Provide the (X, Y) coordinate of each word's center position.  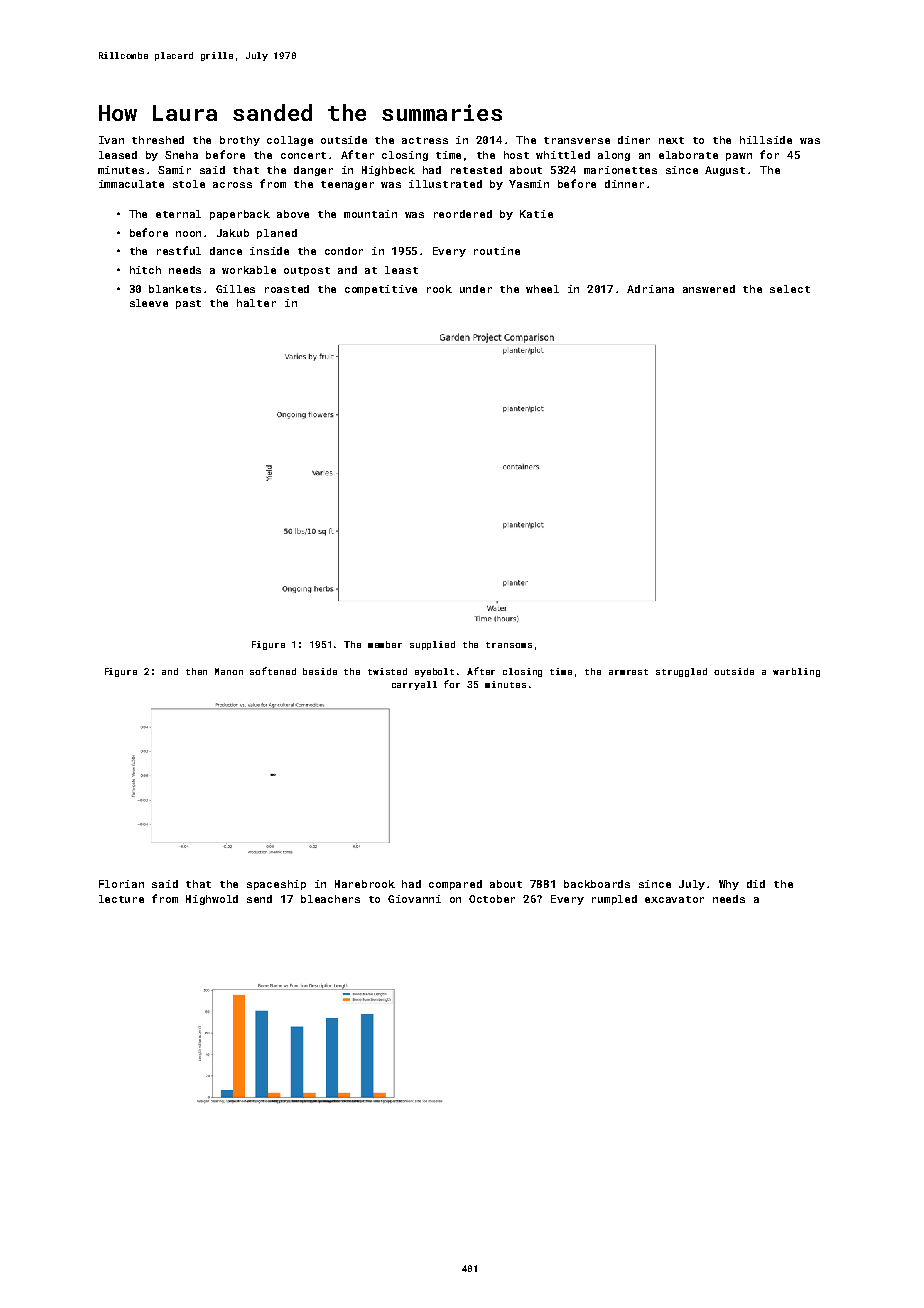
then (196, 671)
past (188, 304)
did (756, 884)
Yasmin (529, 184)
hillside (766, 140)
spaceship (276, 885)
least (401, 270)
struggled (681, 672)
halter (256, 303)
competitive (381, 290)
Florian (121, 884)
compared (455, 885)
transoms (509, 645)
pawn (739, 157)
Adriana (650, 289)
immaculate (131, 184)
